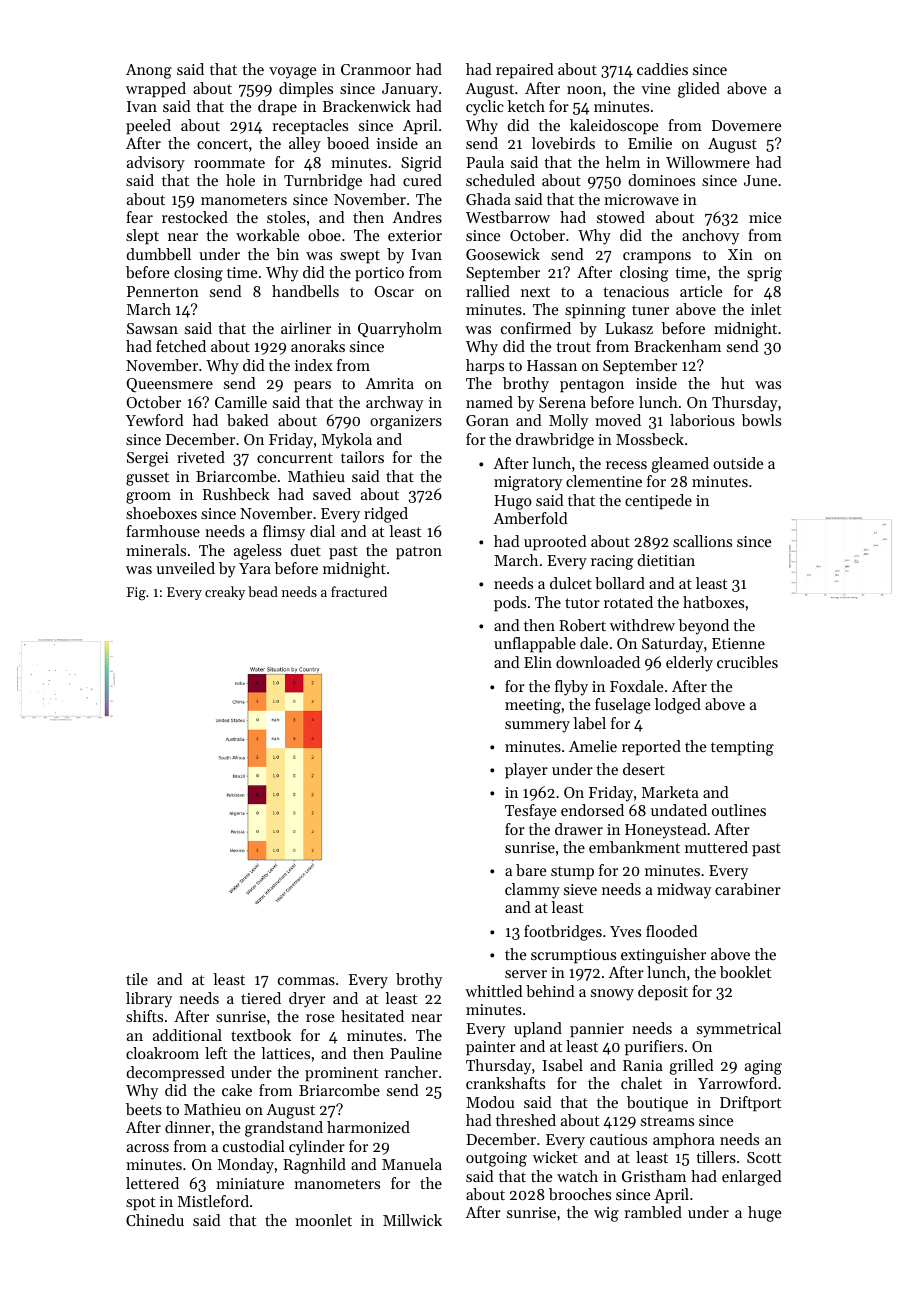 Image resolution: width=908 pixels, height=1316 pixels. What do you see at coordinates (526, 771) in the image?
I see `player` at bounding box center [526, 771].
